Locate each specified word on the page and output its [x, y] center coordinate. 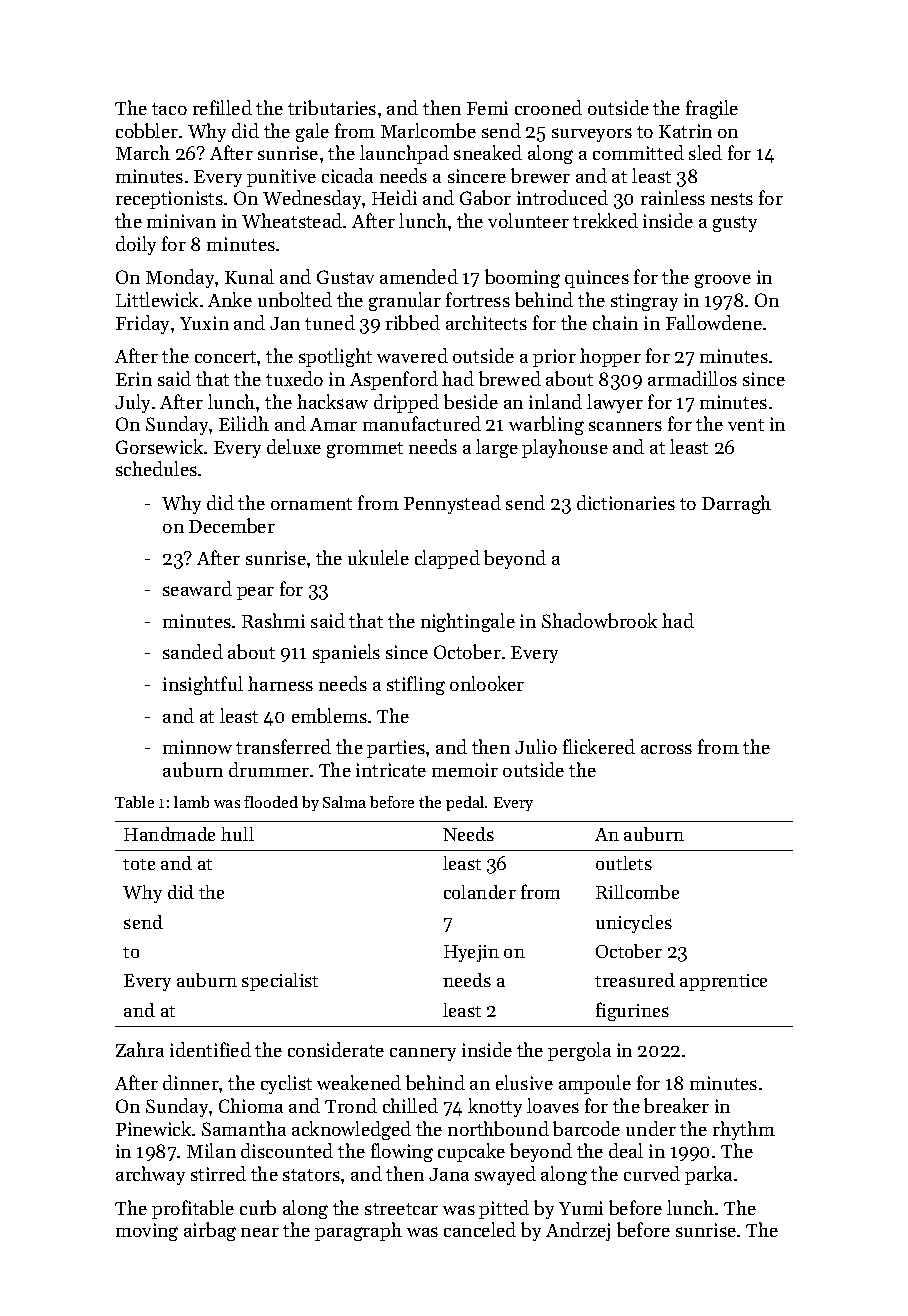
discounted [287, 1150]
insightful [203, 685]
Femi [487, 108]
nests [732, 199]
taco [169, 109]
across [666, 749]
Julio [536, 746]
